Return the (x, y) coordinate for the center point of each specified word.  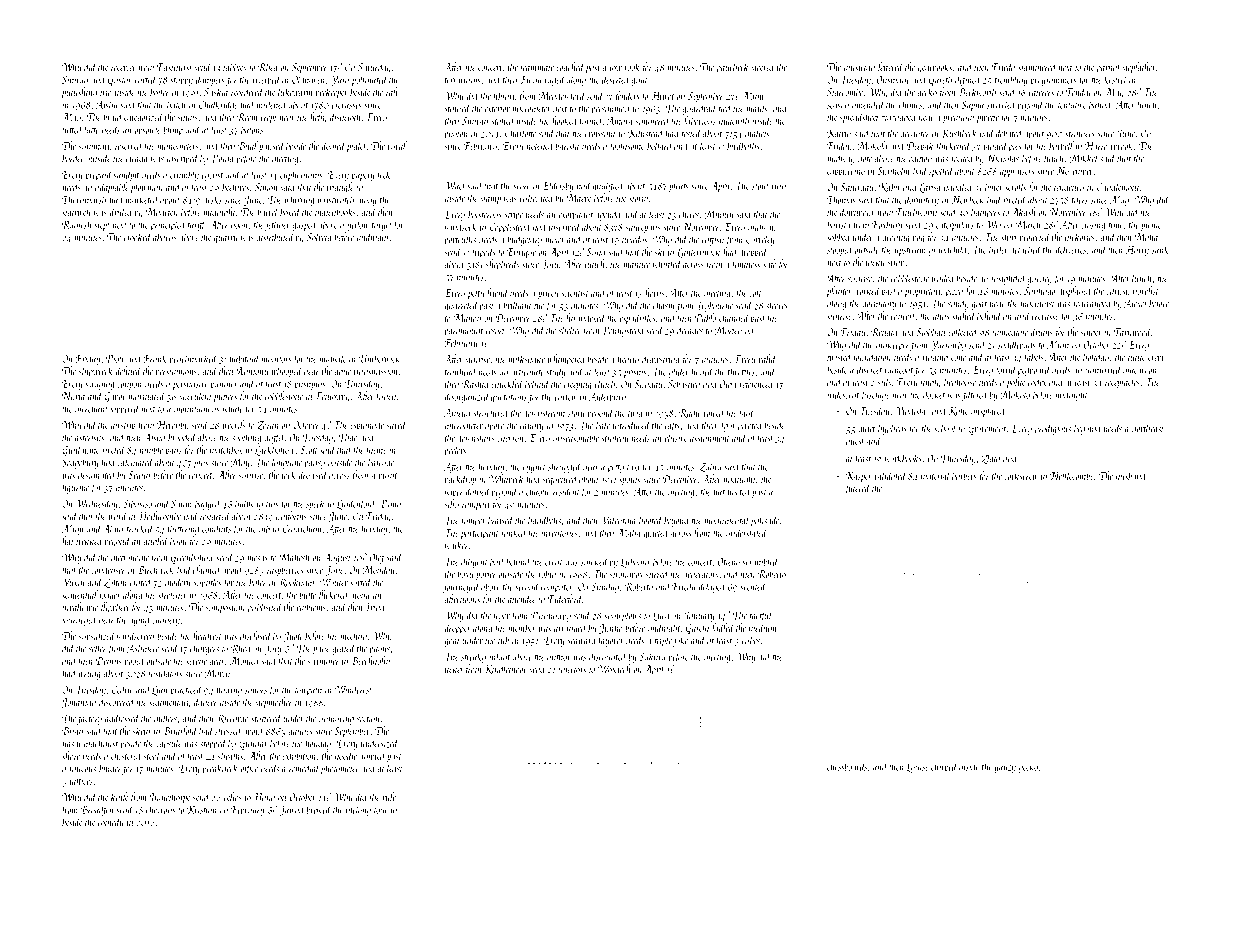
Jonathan (79, 703)
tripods (483, 252)
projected (1035, 238)
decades (690, 330)
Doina (222, 158)
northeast (1148, 428)
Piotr (116, 359)
